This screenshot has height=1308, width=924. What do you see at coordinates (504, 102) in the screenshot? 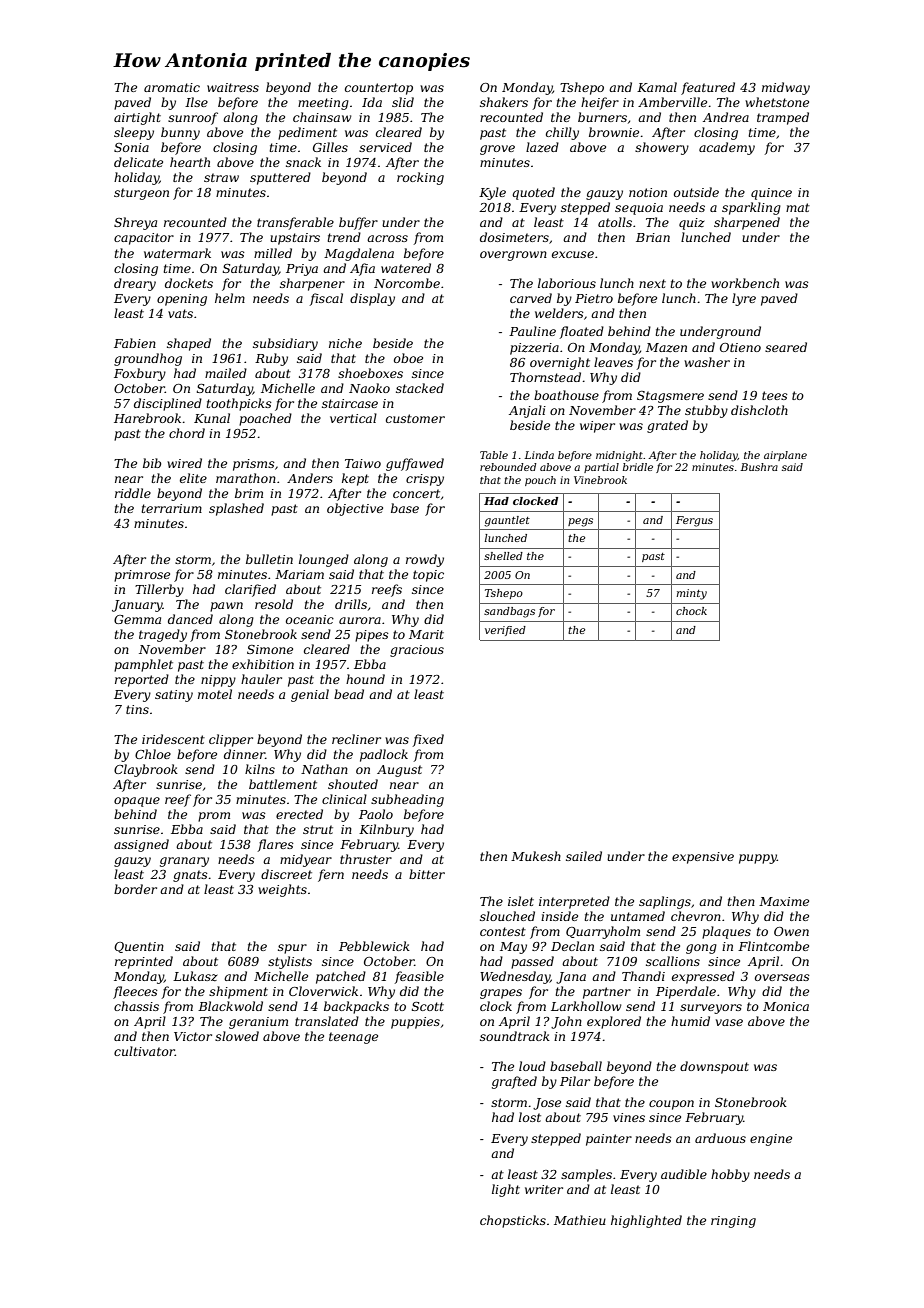
I see `shakers` at bounding box center [504, 102].
